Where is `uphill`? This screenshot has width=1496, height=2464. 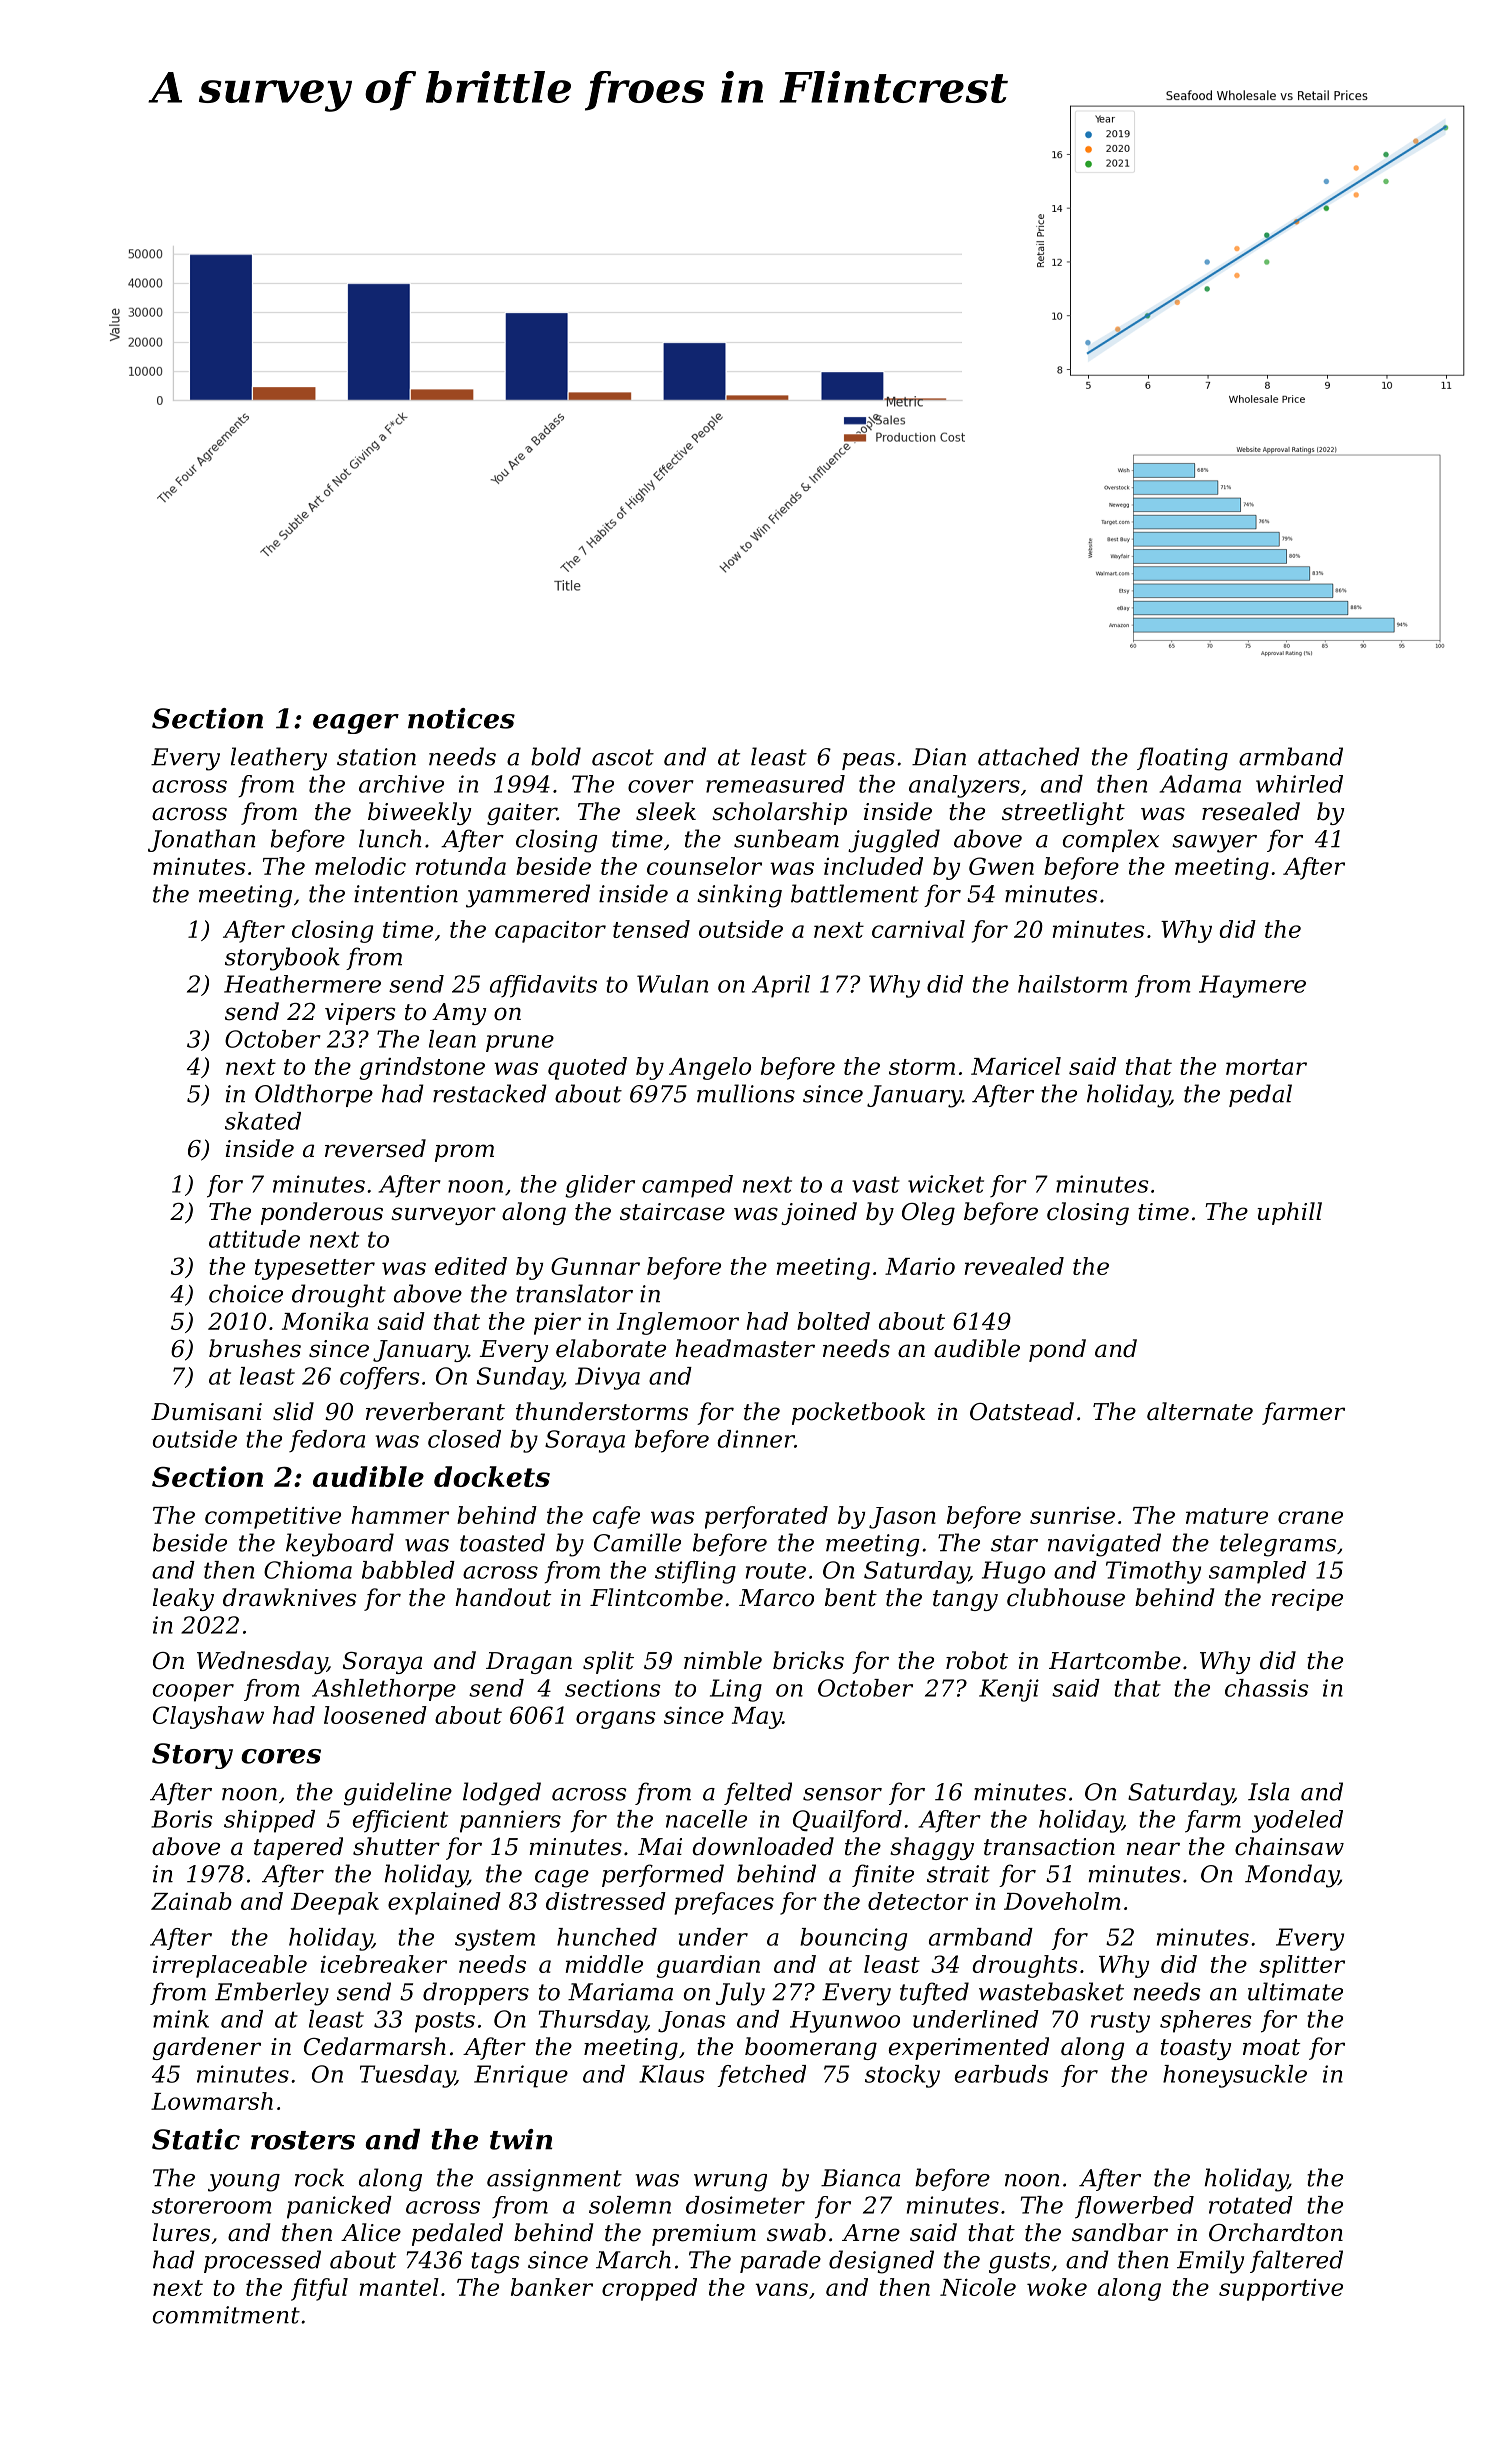 uphill is located at coordinates (1289, 1213).
